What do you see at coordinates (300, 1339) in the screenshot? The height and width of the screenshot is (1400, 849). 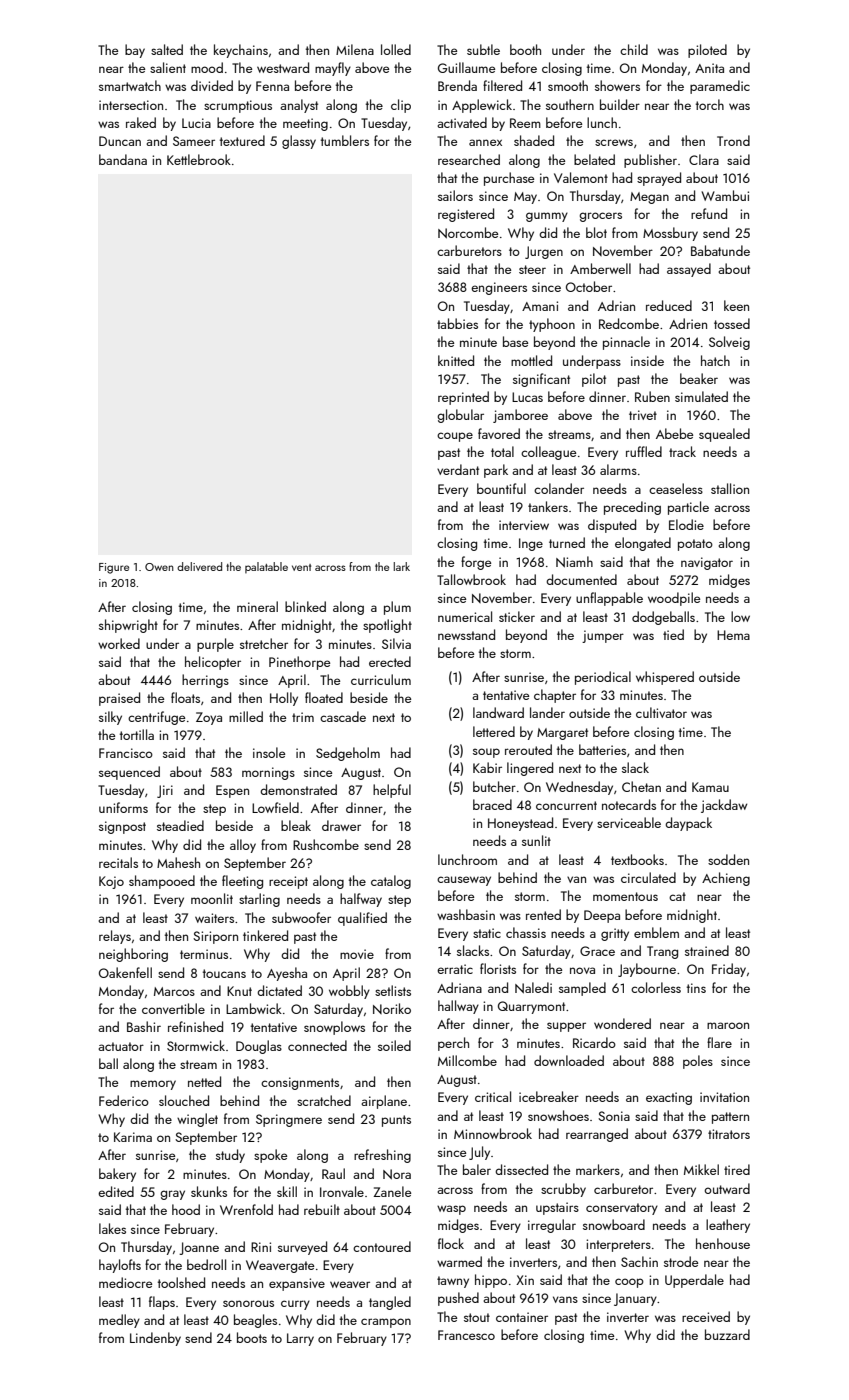 I see `Larry` at bounding box center [300, 1339].
